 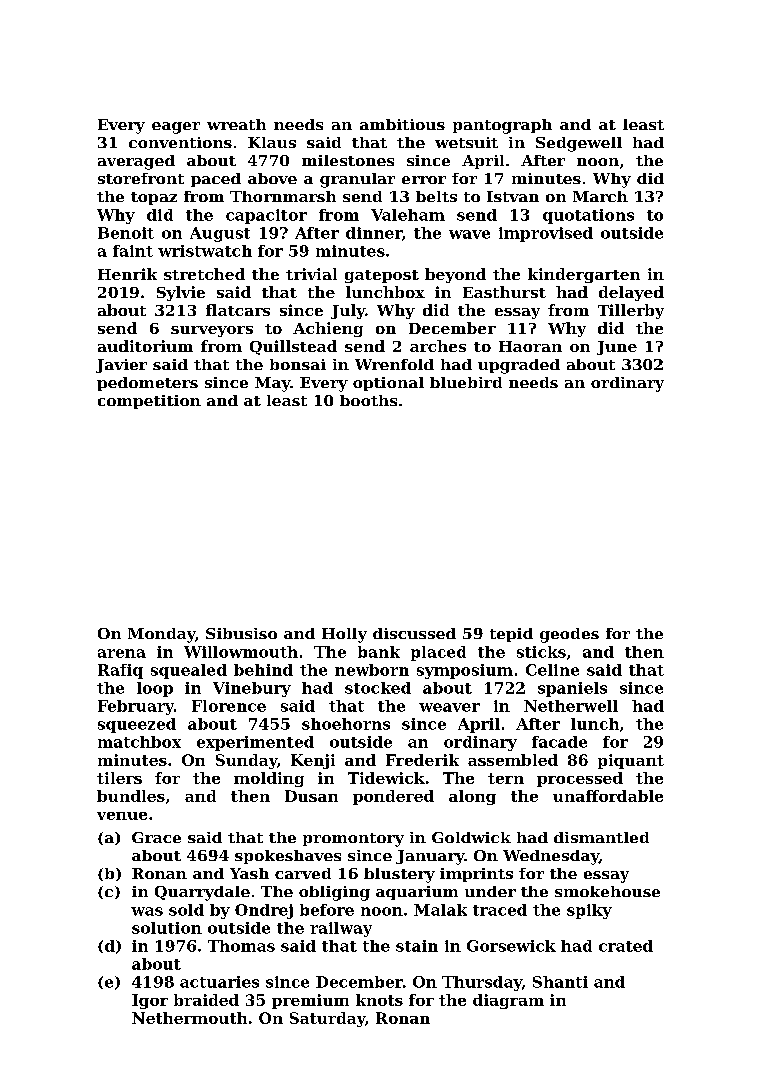 What do you see at coordinates (402, 124) in the screenshot?
I see `ambitious` at bounding box center [402, 124].
